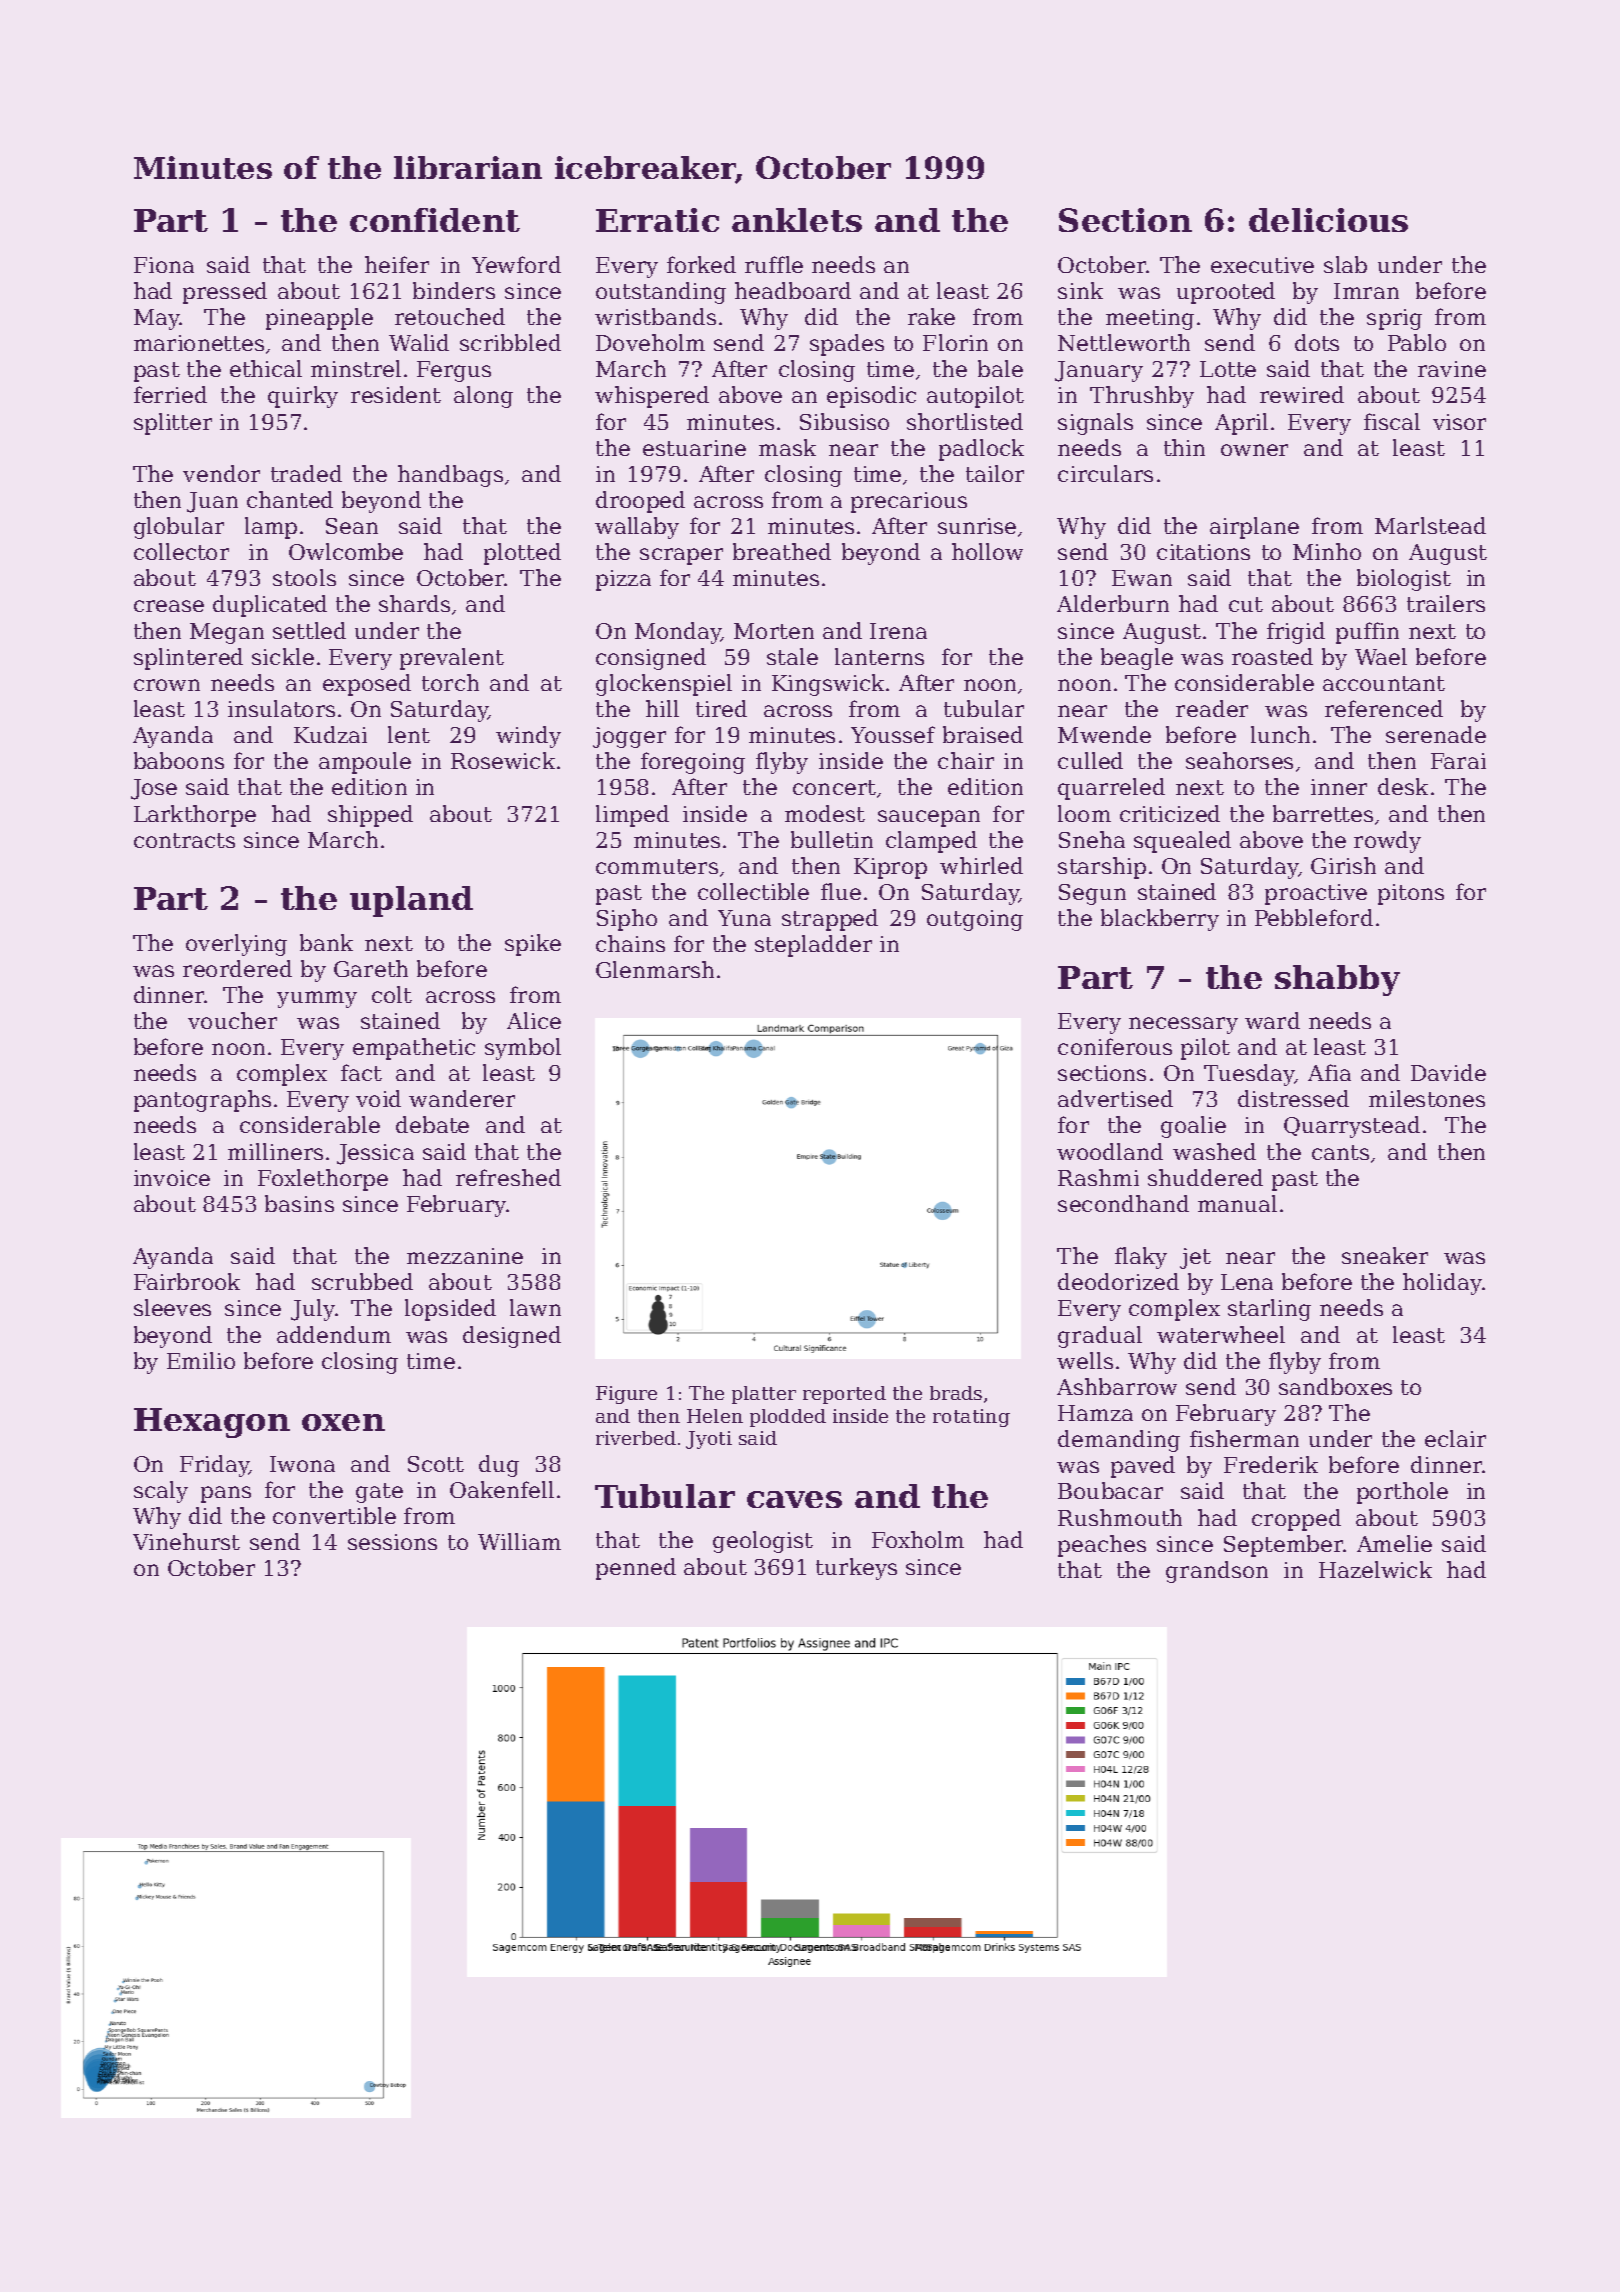 The image size is (1620, 2292). What do you see at coordinates (1337, 980) in the document?
I see `shabby` at bounding box center [1337, 980].
